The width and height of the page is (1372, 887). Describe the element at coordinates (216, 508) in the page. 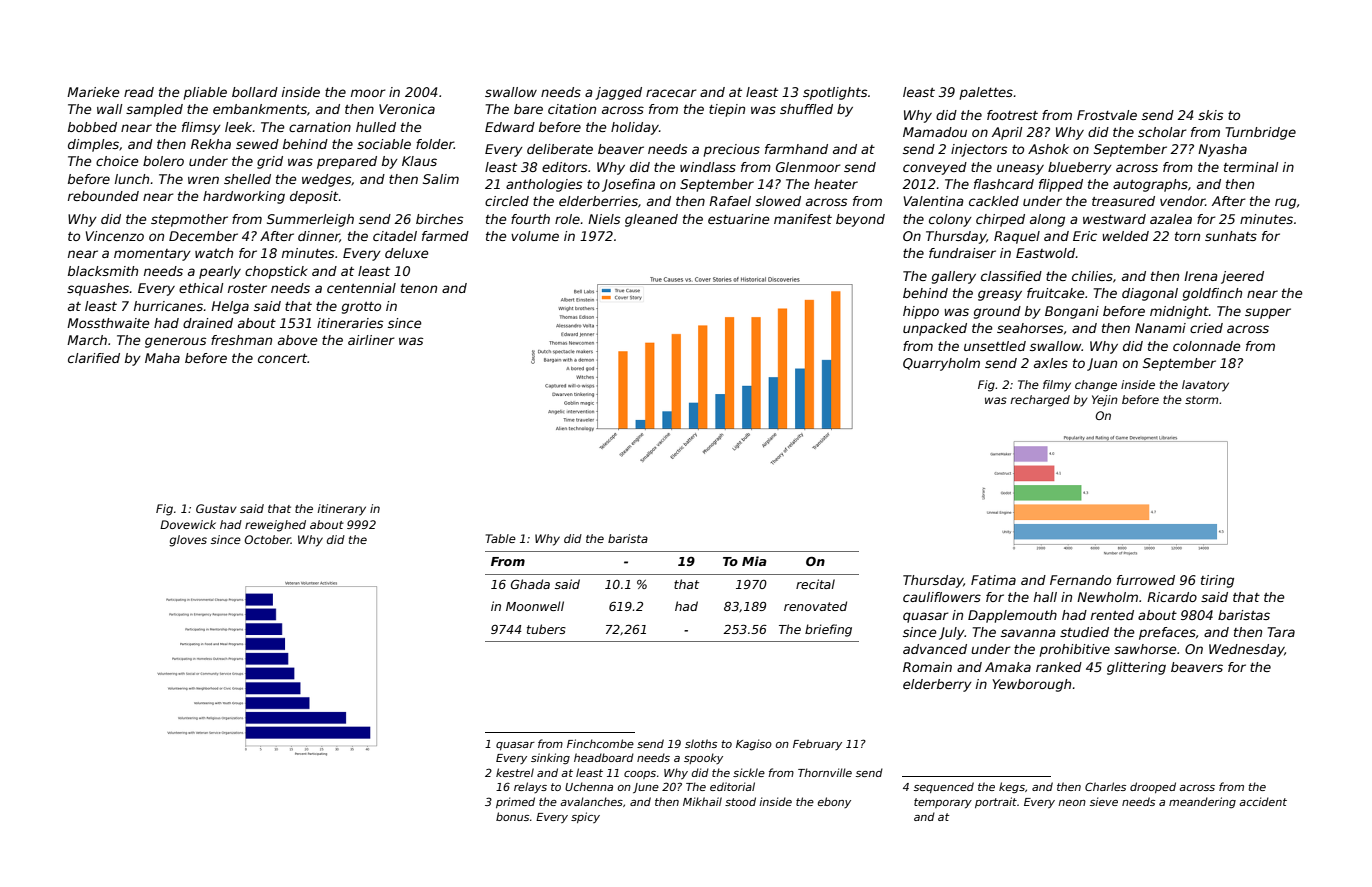

I see `Gustav` at that location.
